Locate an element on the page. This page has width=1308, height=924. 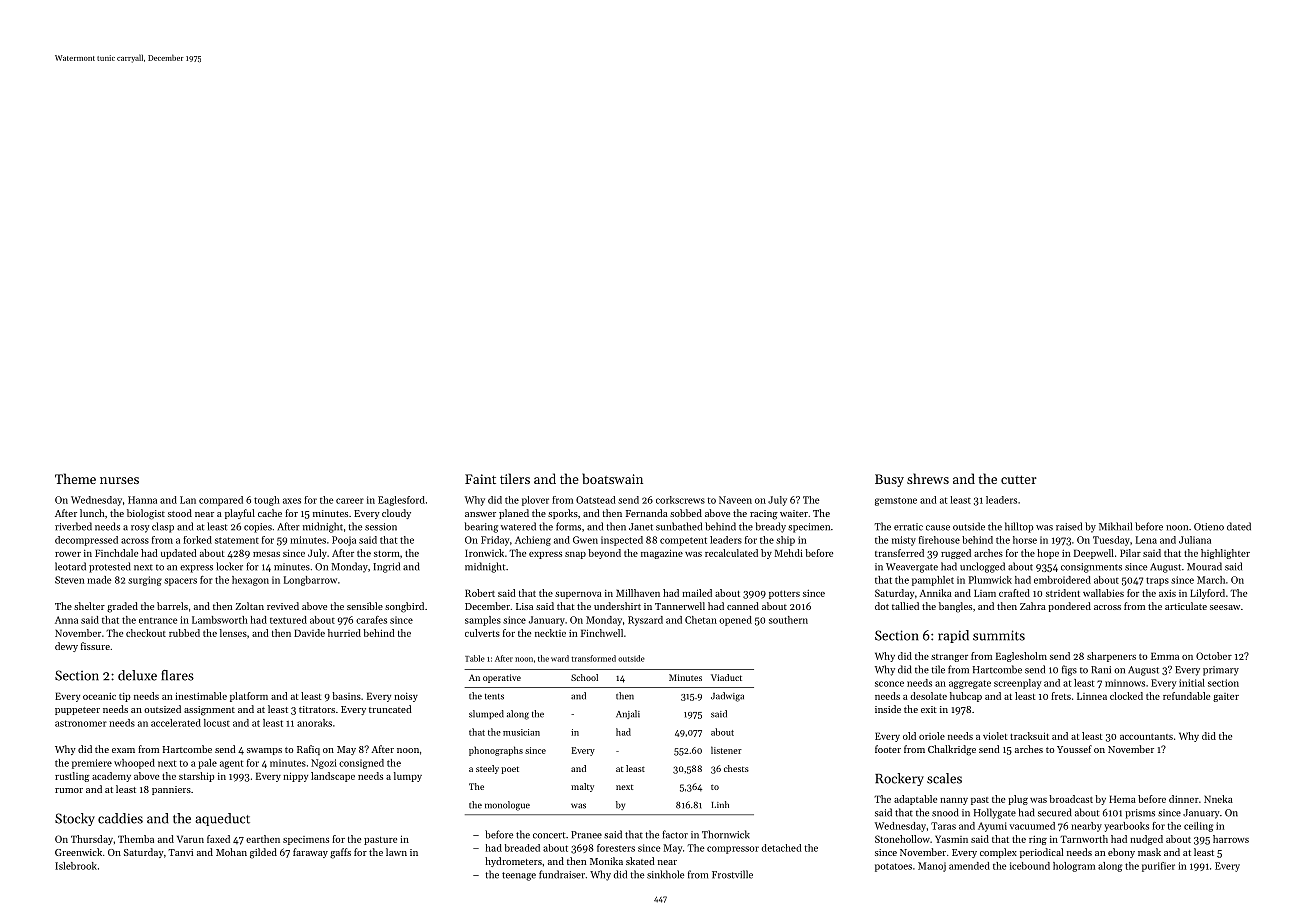
mailed is located at coordinates (697, 593).
